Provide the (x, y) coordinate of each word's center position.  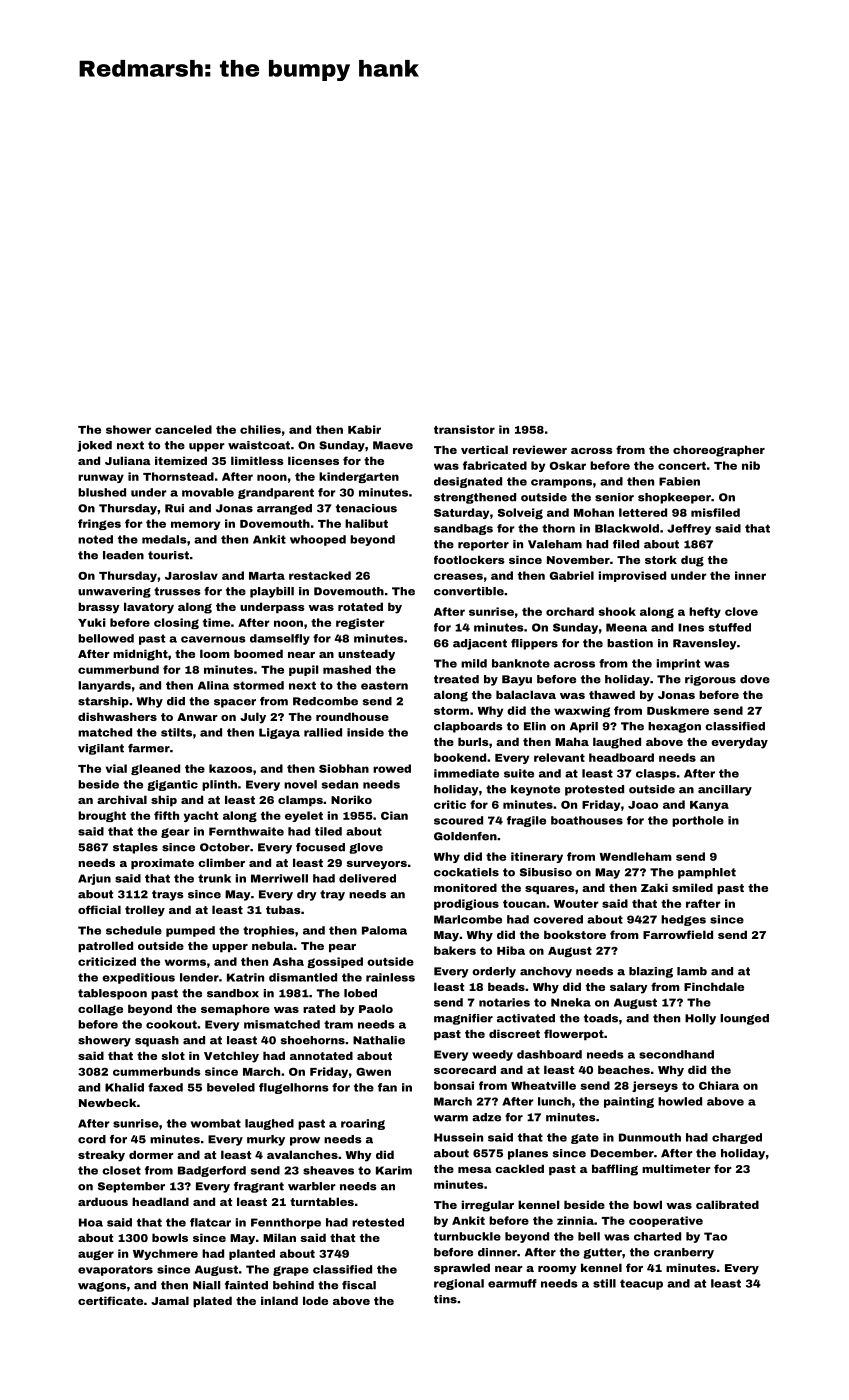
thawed (612, 694)
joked (94, 446)
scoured (458, 820)
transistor (464, 429)
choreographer (719, 451)
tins (445, 1299)
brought (102, 816)
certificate (110, 1300)
